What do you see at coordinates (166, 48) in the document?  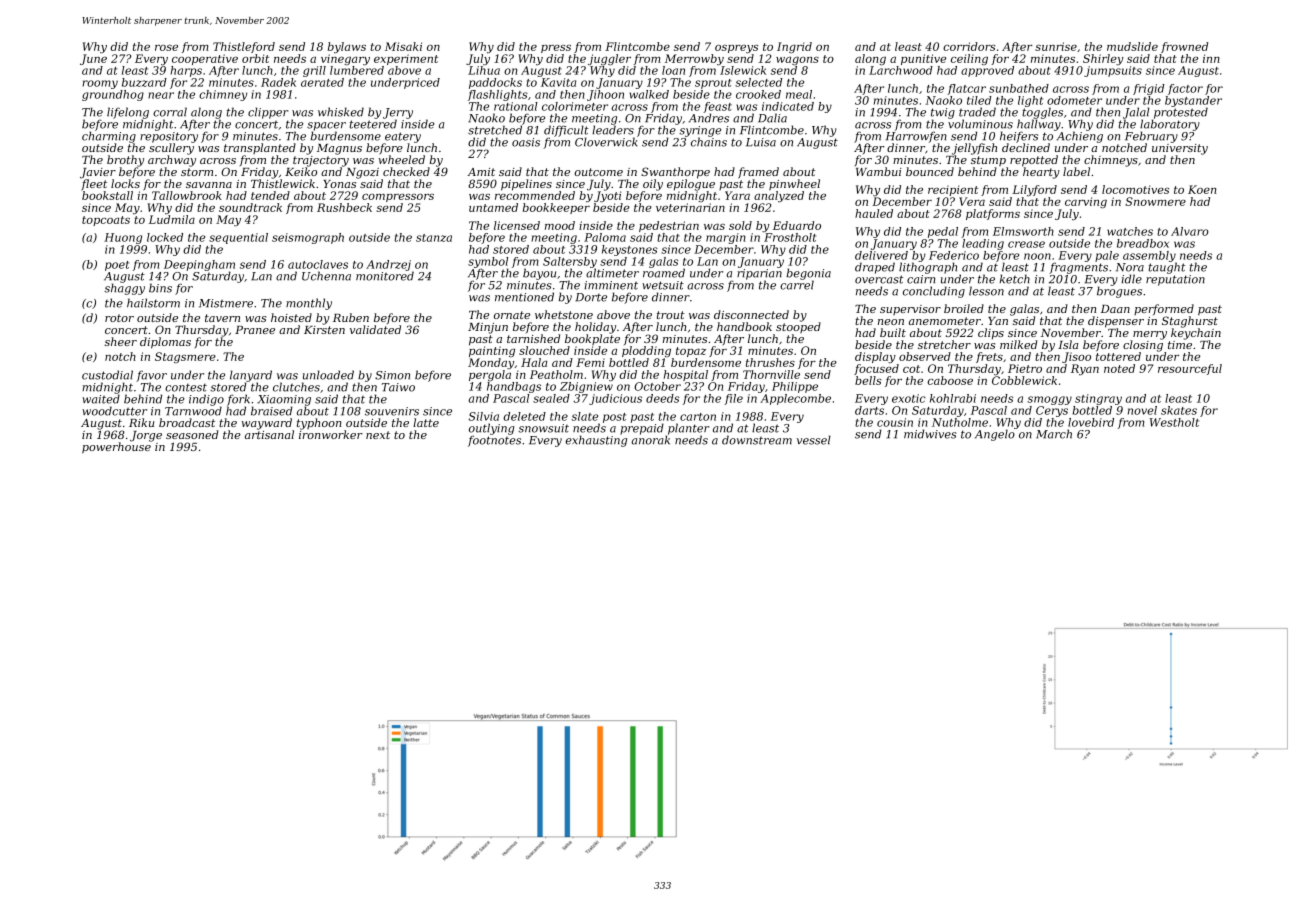 I see `rose` at bounding box center [166, 48].
